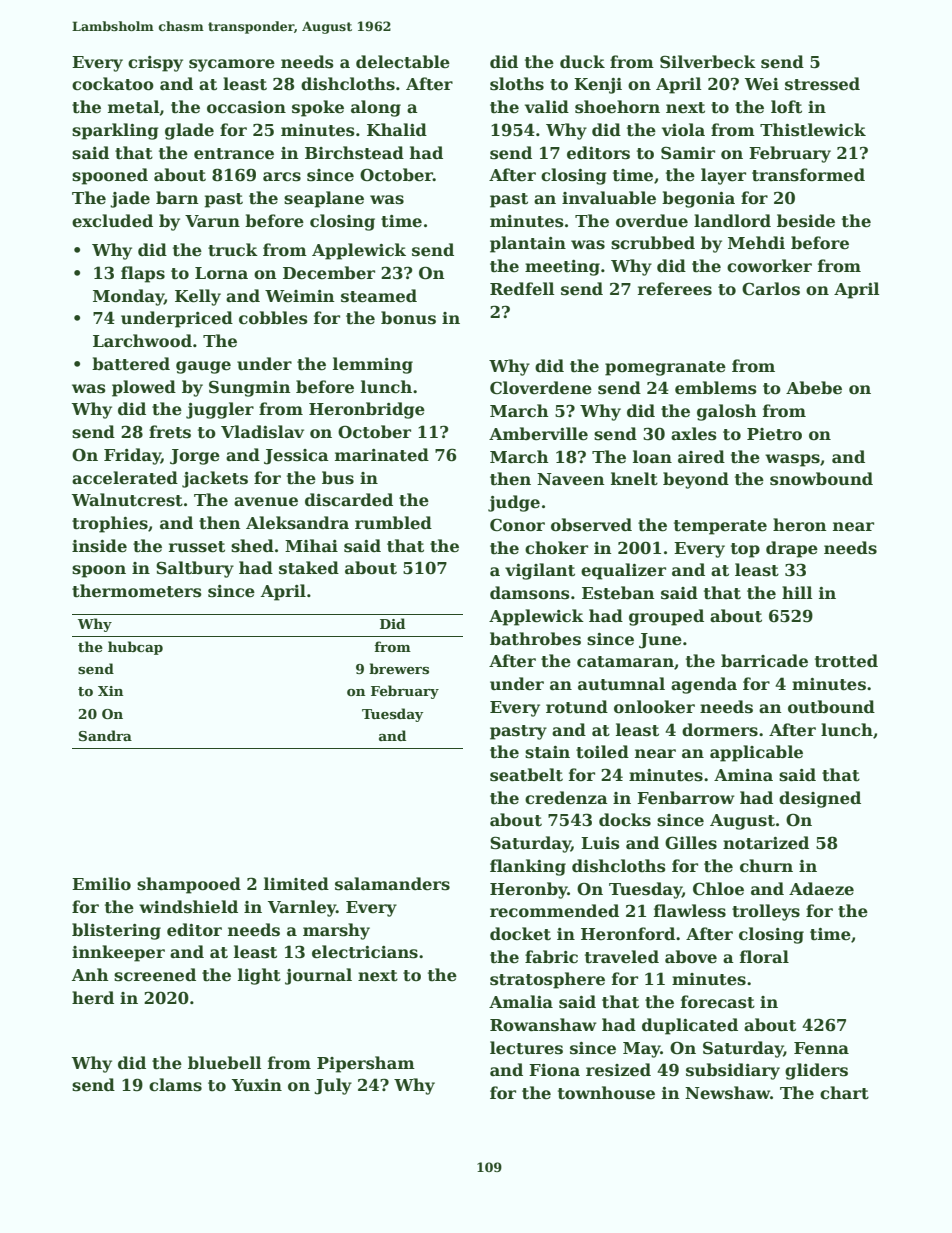  I want to click on bluebell, so click(224, 1063).
